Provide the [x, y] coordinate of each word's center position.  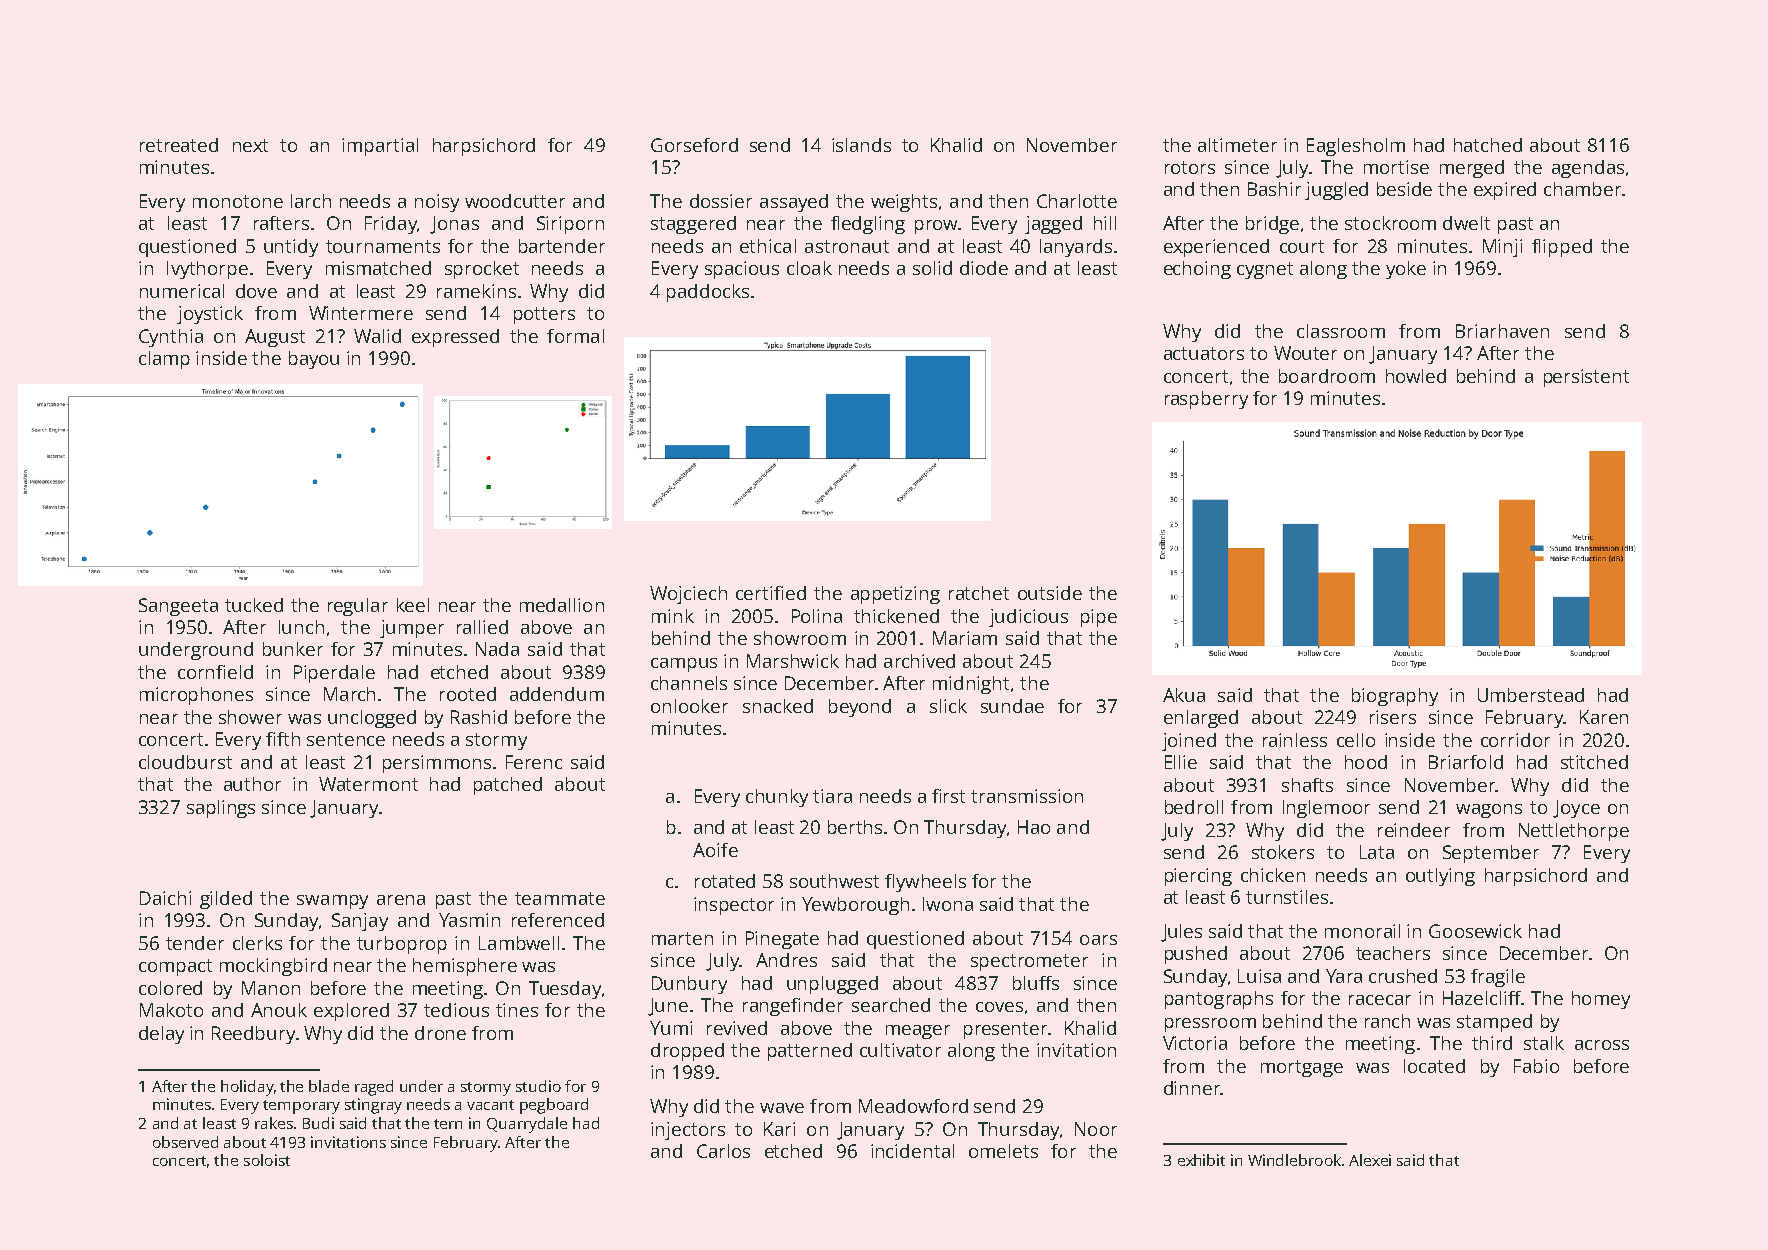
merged [1472, 169]
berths [855, 827]
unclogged [372, 719]
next [250, 145]
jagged [1053, 225]
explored [351, 1012]
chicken [1273, 875]
